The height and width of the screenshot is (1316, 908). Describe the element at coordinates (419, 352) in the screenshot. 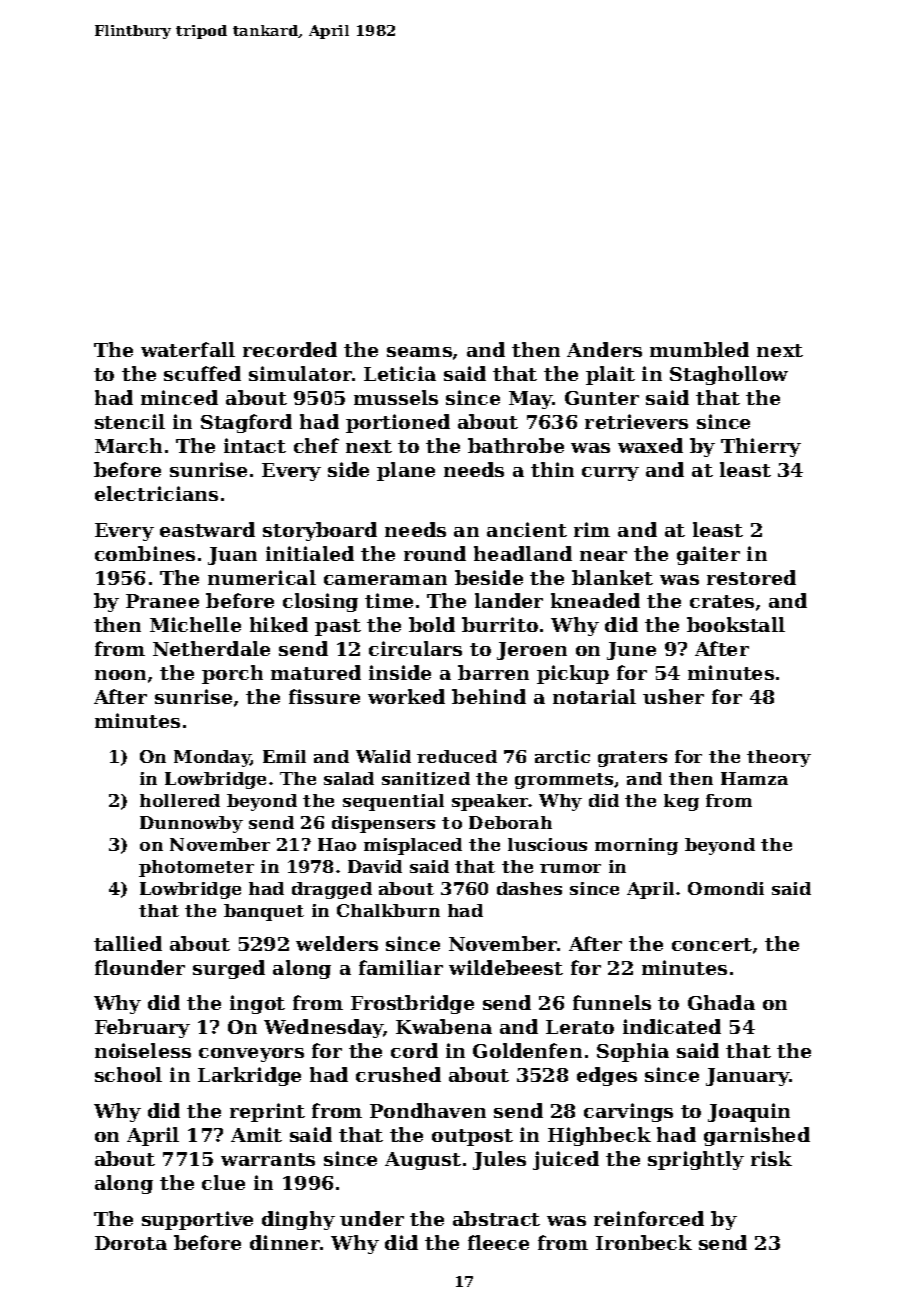

I see `seams` at that location.
